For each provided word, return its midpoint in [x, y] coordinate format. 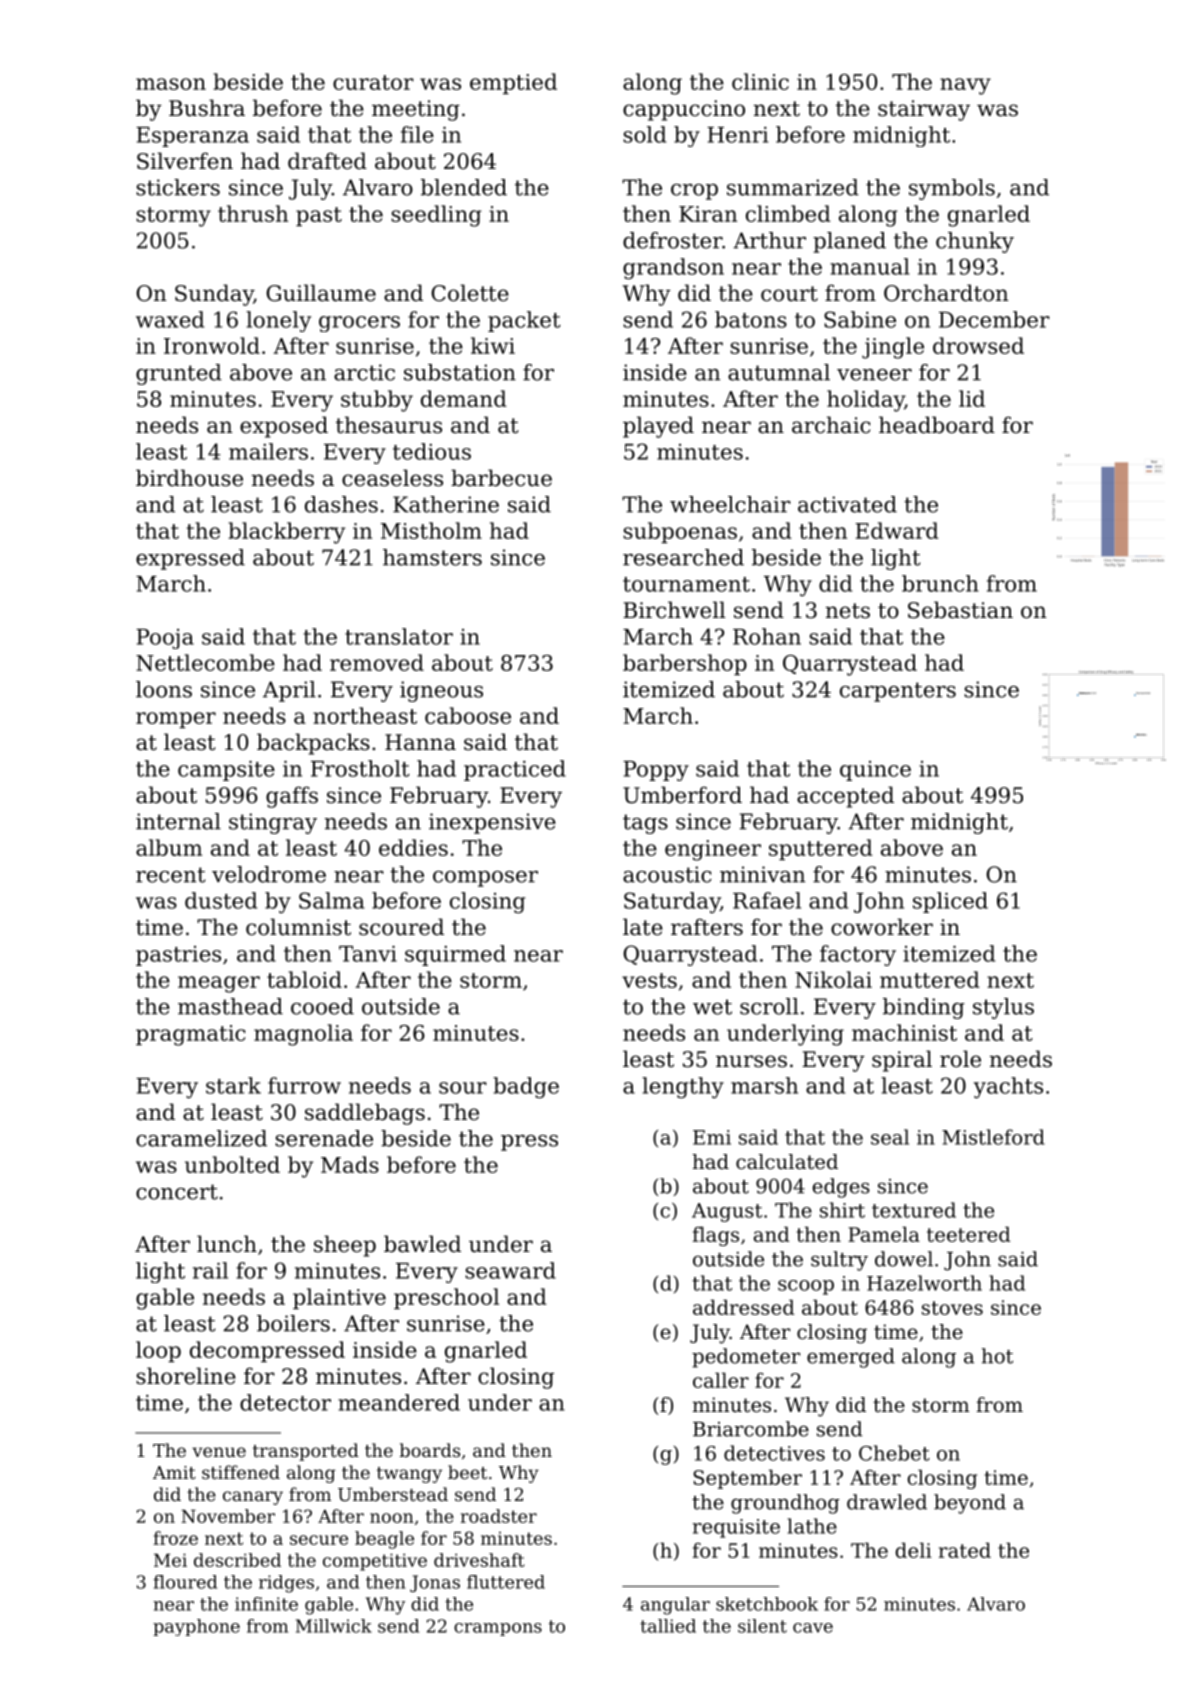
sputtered [821, 849]
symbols [952, 189]
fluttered [506, 1582]
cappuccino [684, 110]
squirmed [455, 955]
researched [683, 557]
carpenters [898, 692]
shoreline [186, 1376]
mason [171, 84]
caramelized [201, 1138]
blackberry [286, 533]
